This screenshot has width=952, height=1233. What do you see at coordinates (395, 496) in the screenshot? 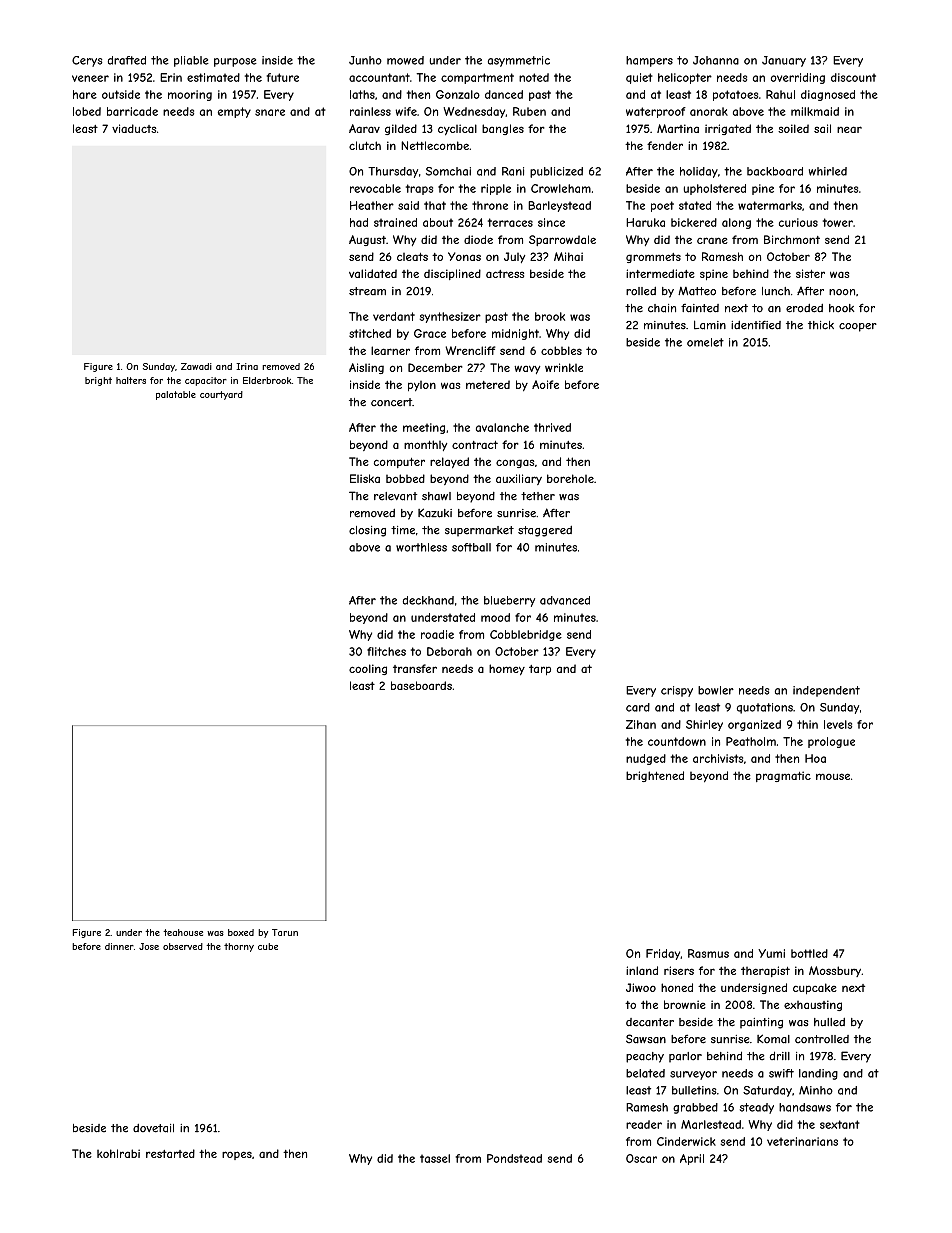
I see `relevant` at bounding box center [395, 496].
